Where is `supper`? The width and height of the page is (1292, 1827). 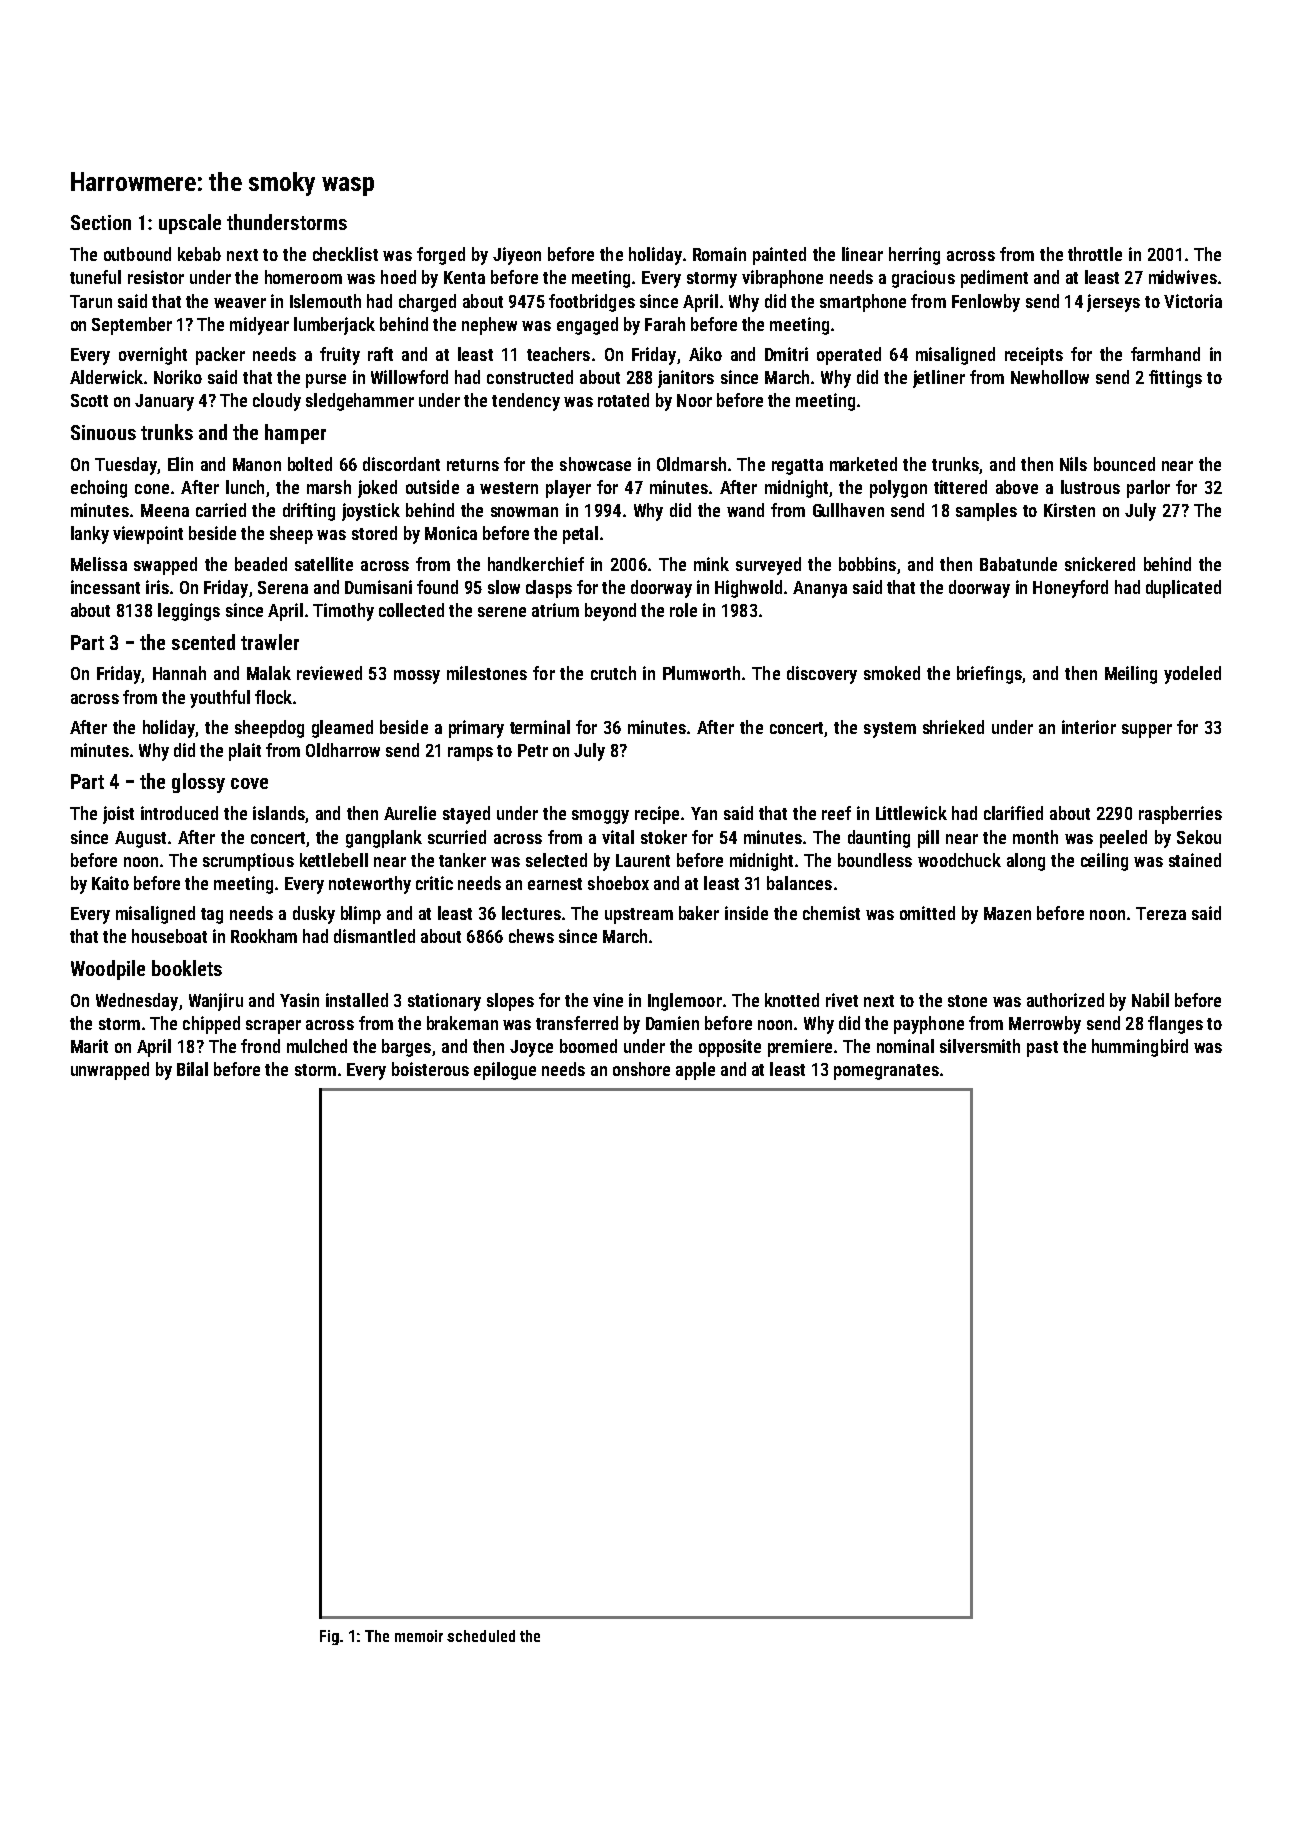 supper is located at coordinates (1147, 731).
